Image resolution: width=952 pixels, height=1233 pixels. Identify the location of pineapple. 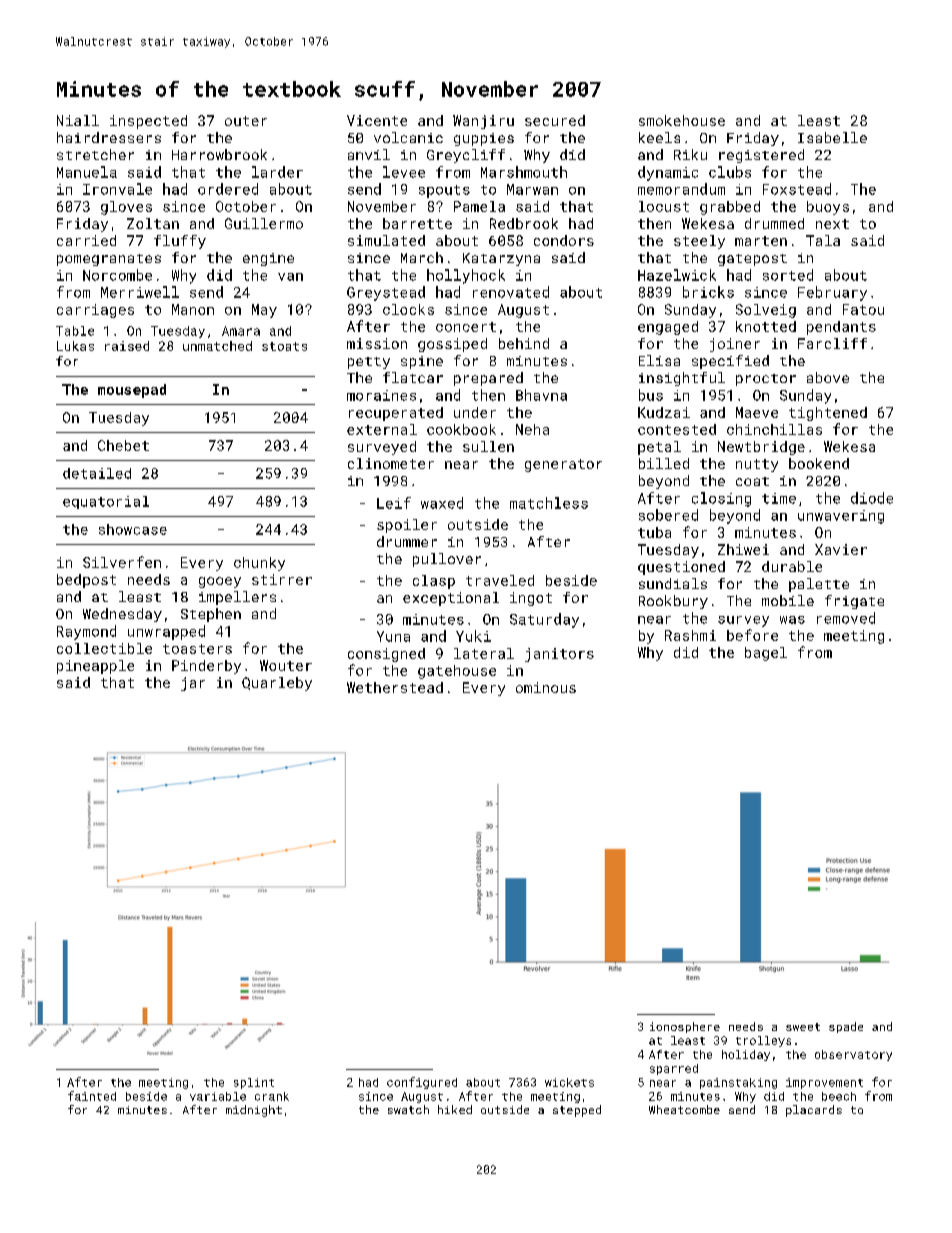
(95, 667).
